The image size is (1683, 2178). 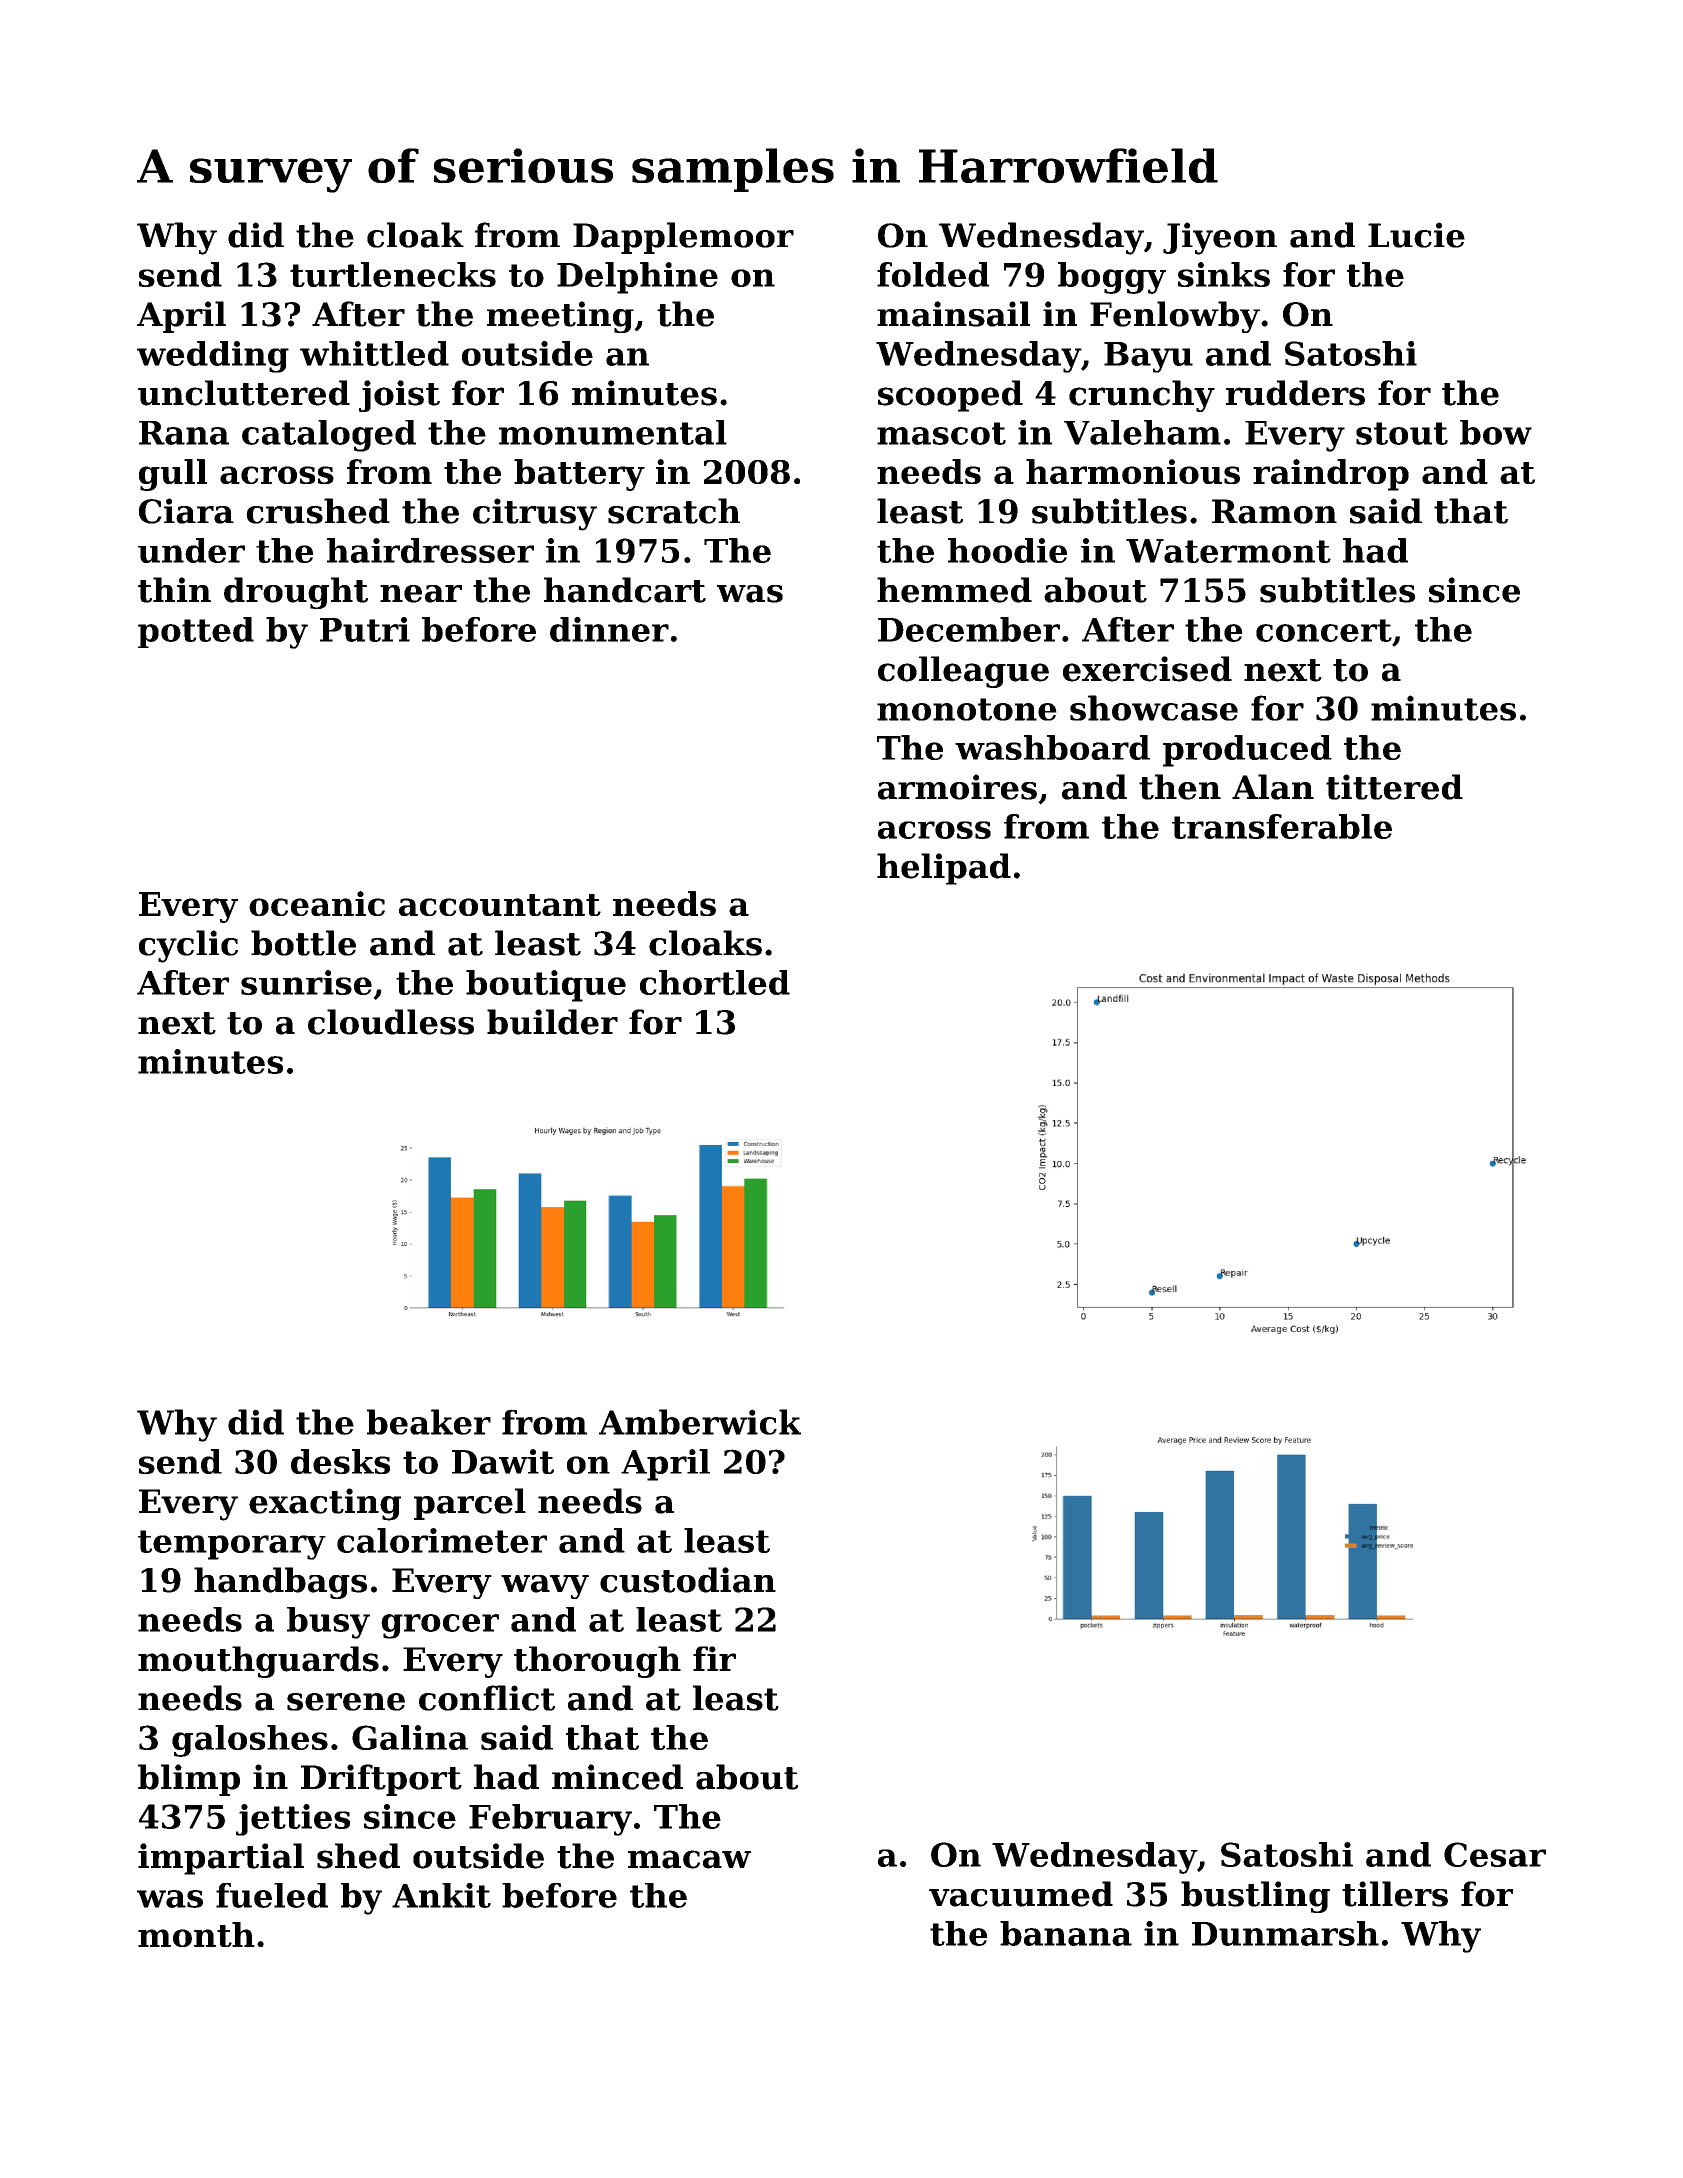 I want to click on transferable, so click(x=1282, y=826).
